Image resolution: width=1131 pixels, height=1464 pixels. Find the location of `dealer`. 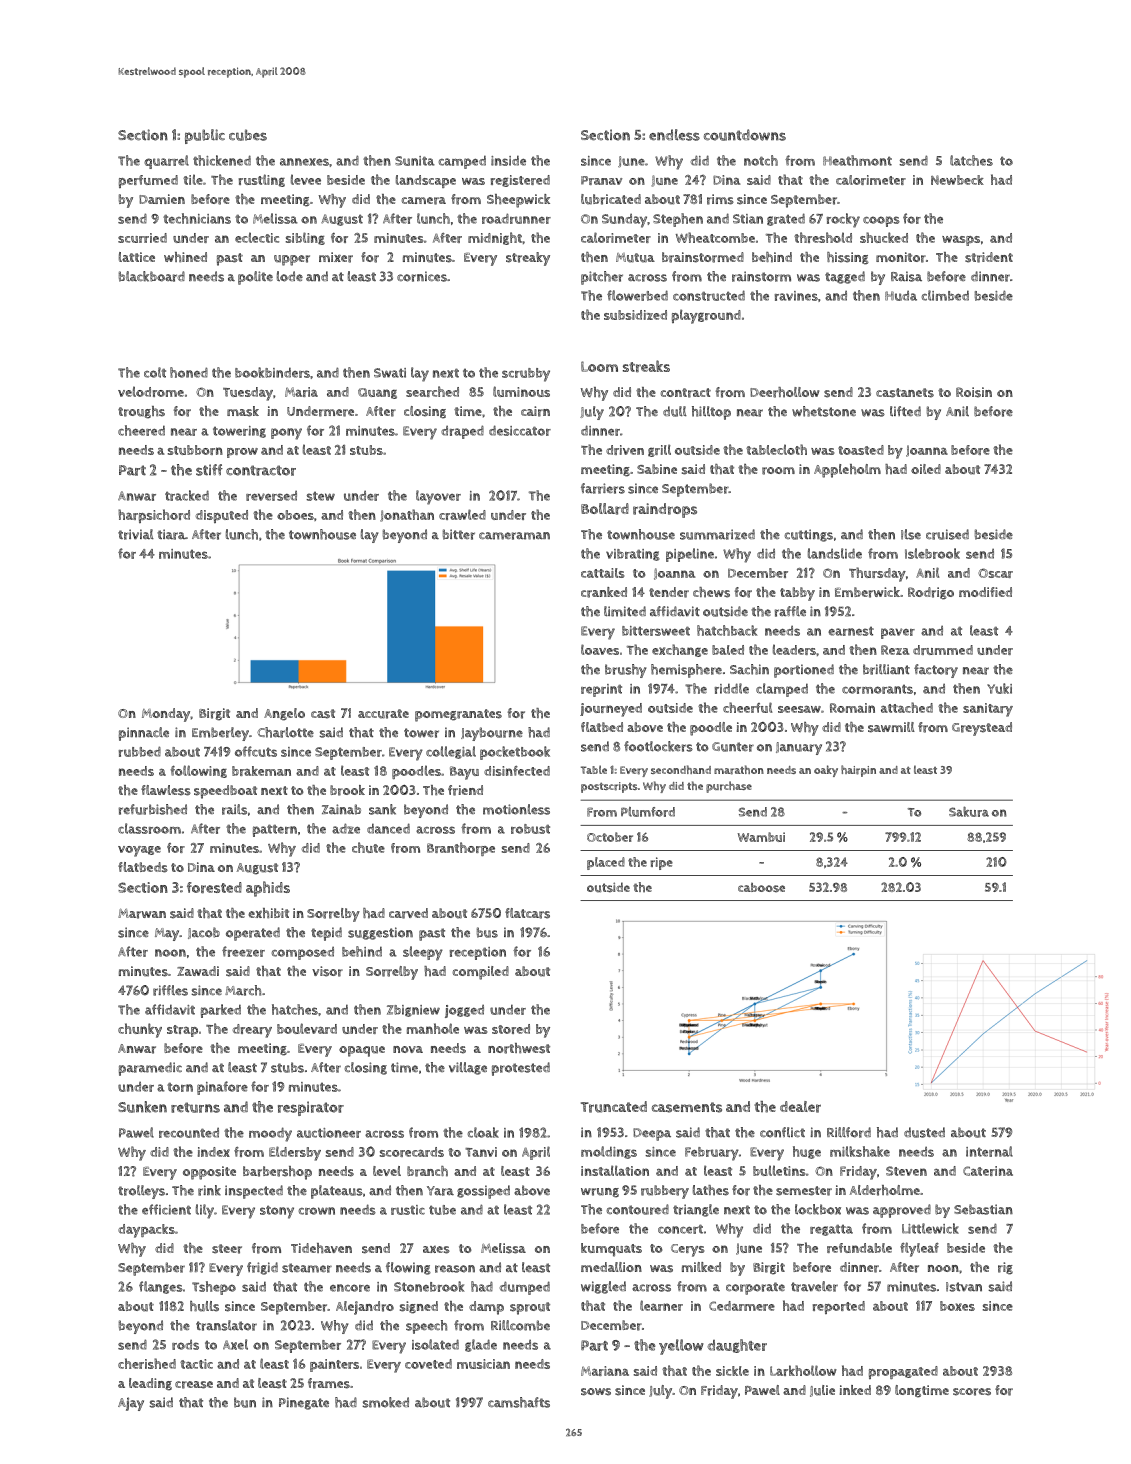

dealer is located at coordinates (800, 1107).
